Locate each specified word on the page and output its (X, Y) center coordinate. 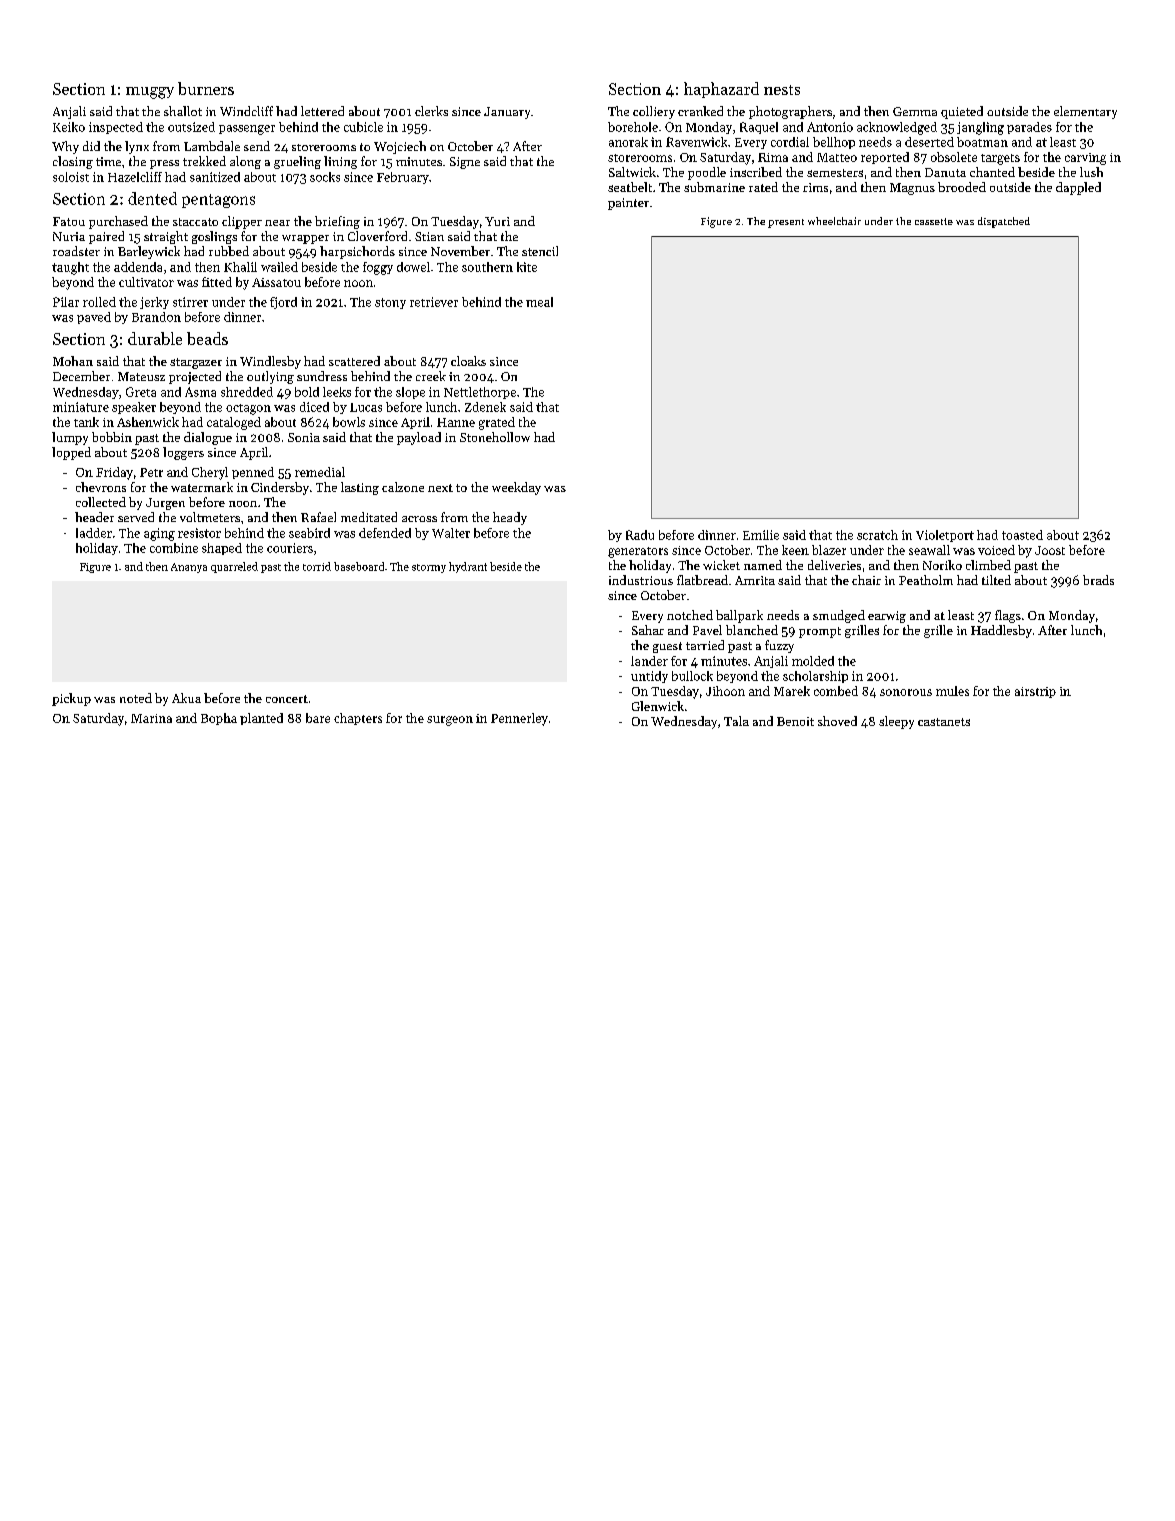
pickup (71, 699)
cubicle (363, 127)
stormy (429, 568)
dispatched (1004, 222)
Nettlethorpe (480, 393)
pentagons (218, 201)
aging (159, 534)
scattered (354, 361)
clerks (431, 111)
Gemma (915, 111)
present (786, 223)
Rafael (318, 517)
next (440, 488)
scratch (877, 535)
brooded (962, 187)
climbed (988, 565)
